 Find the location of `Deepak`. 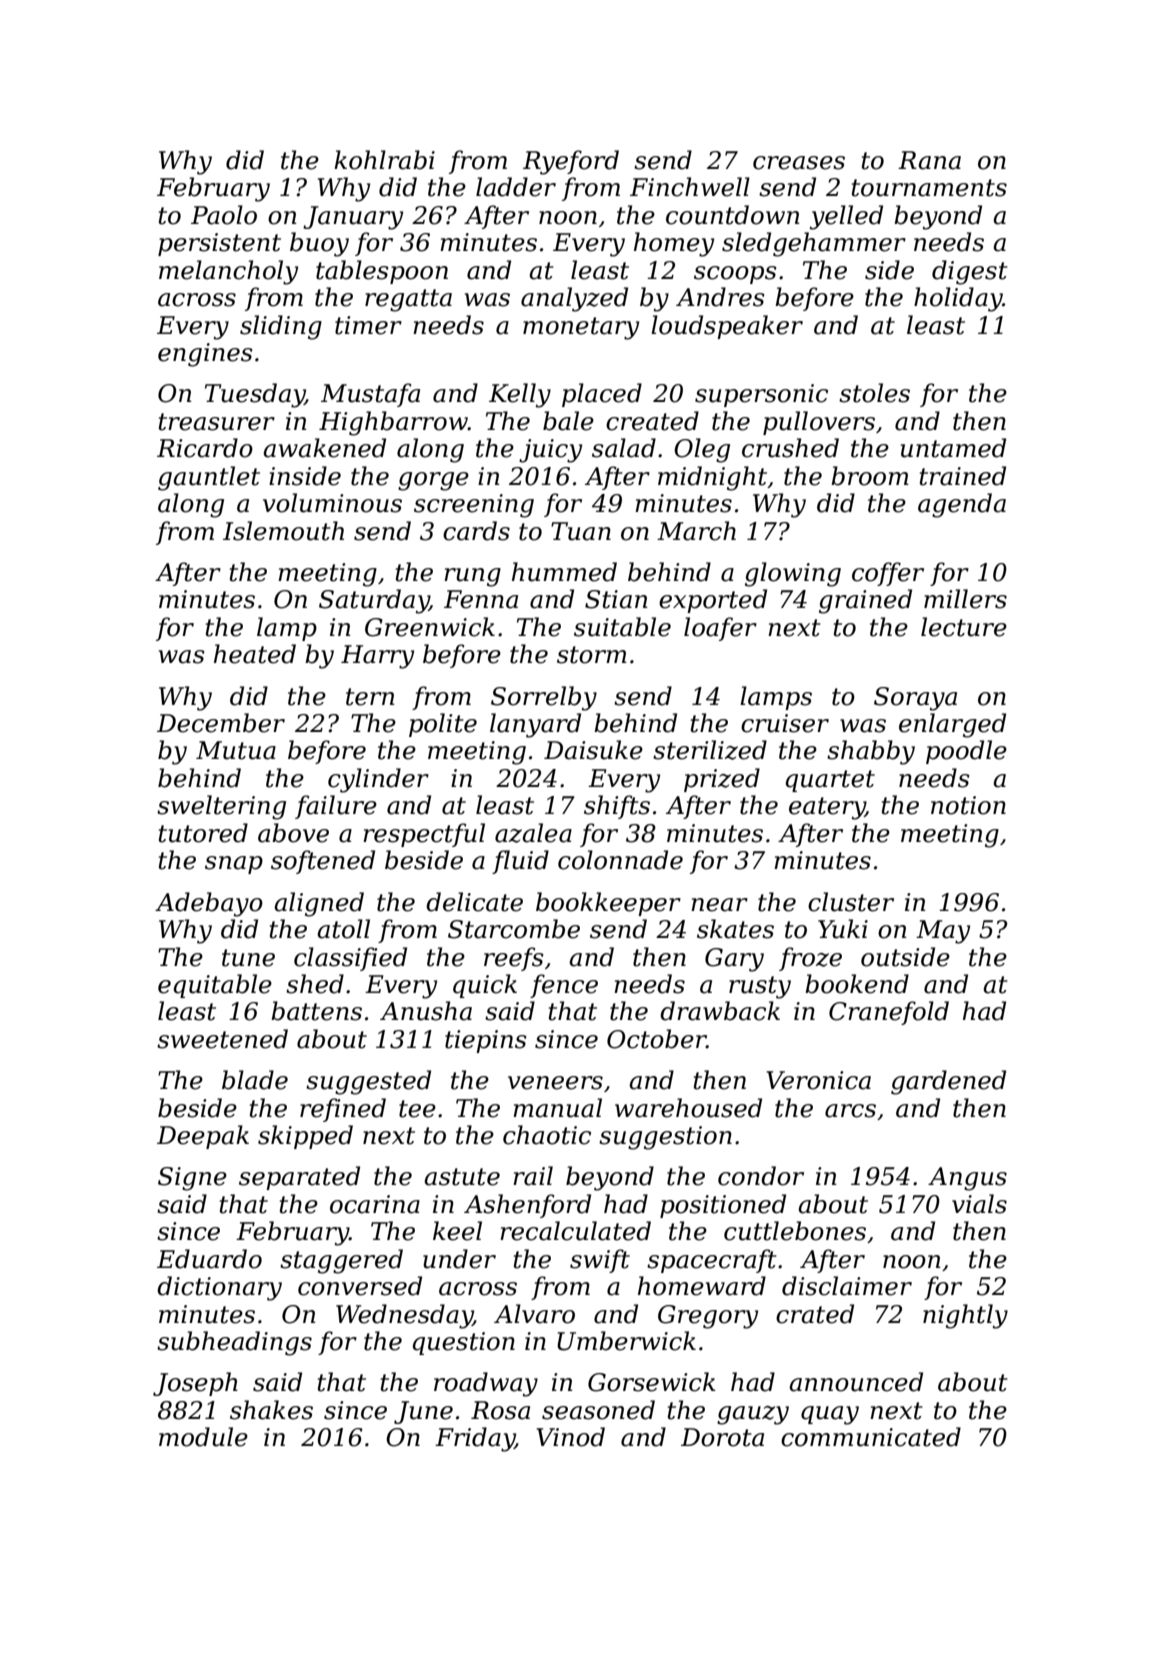

Deepak is located at coordinates (203, 1137).
